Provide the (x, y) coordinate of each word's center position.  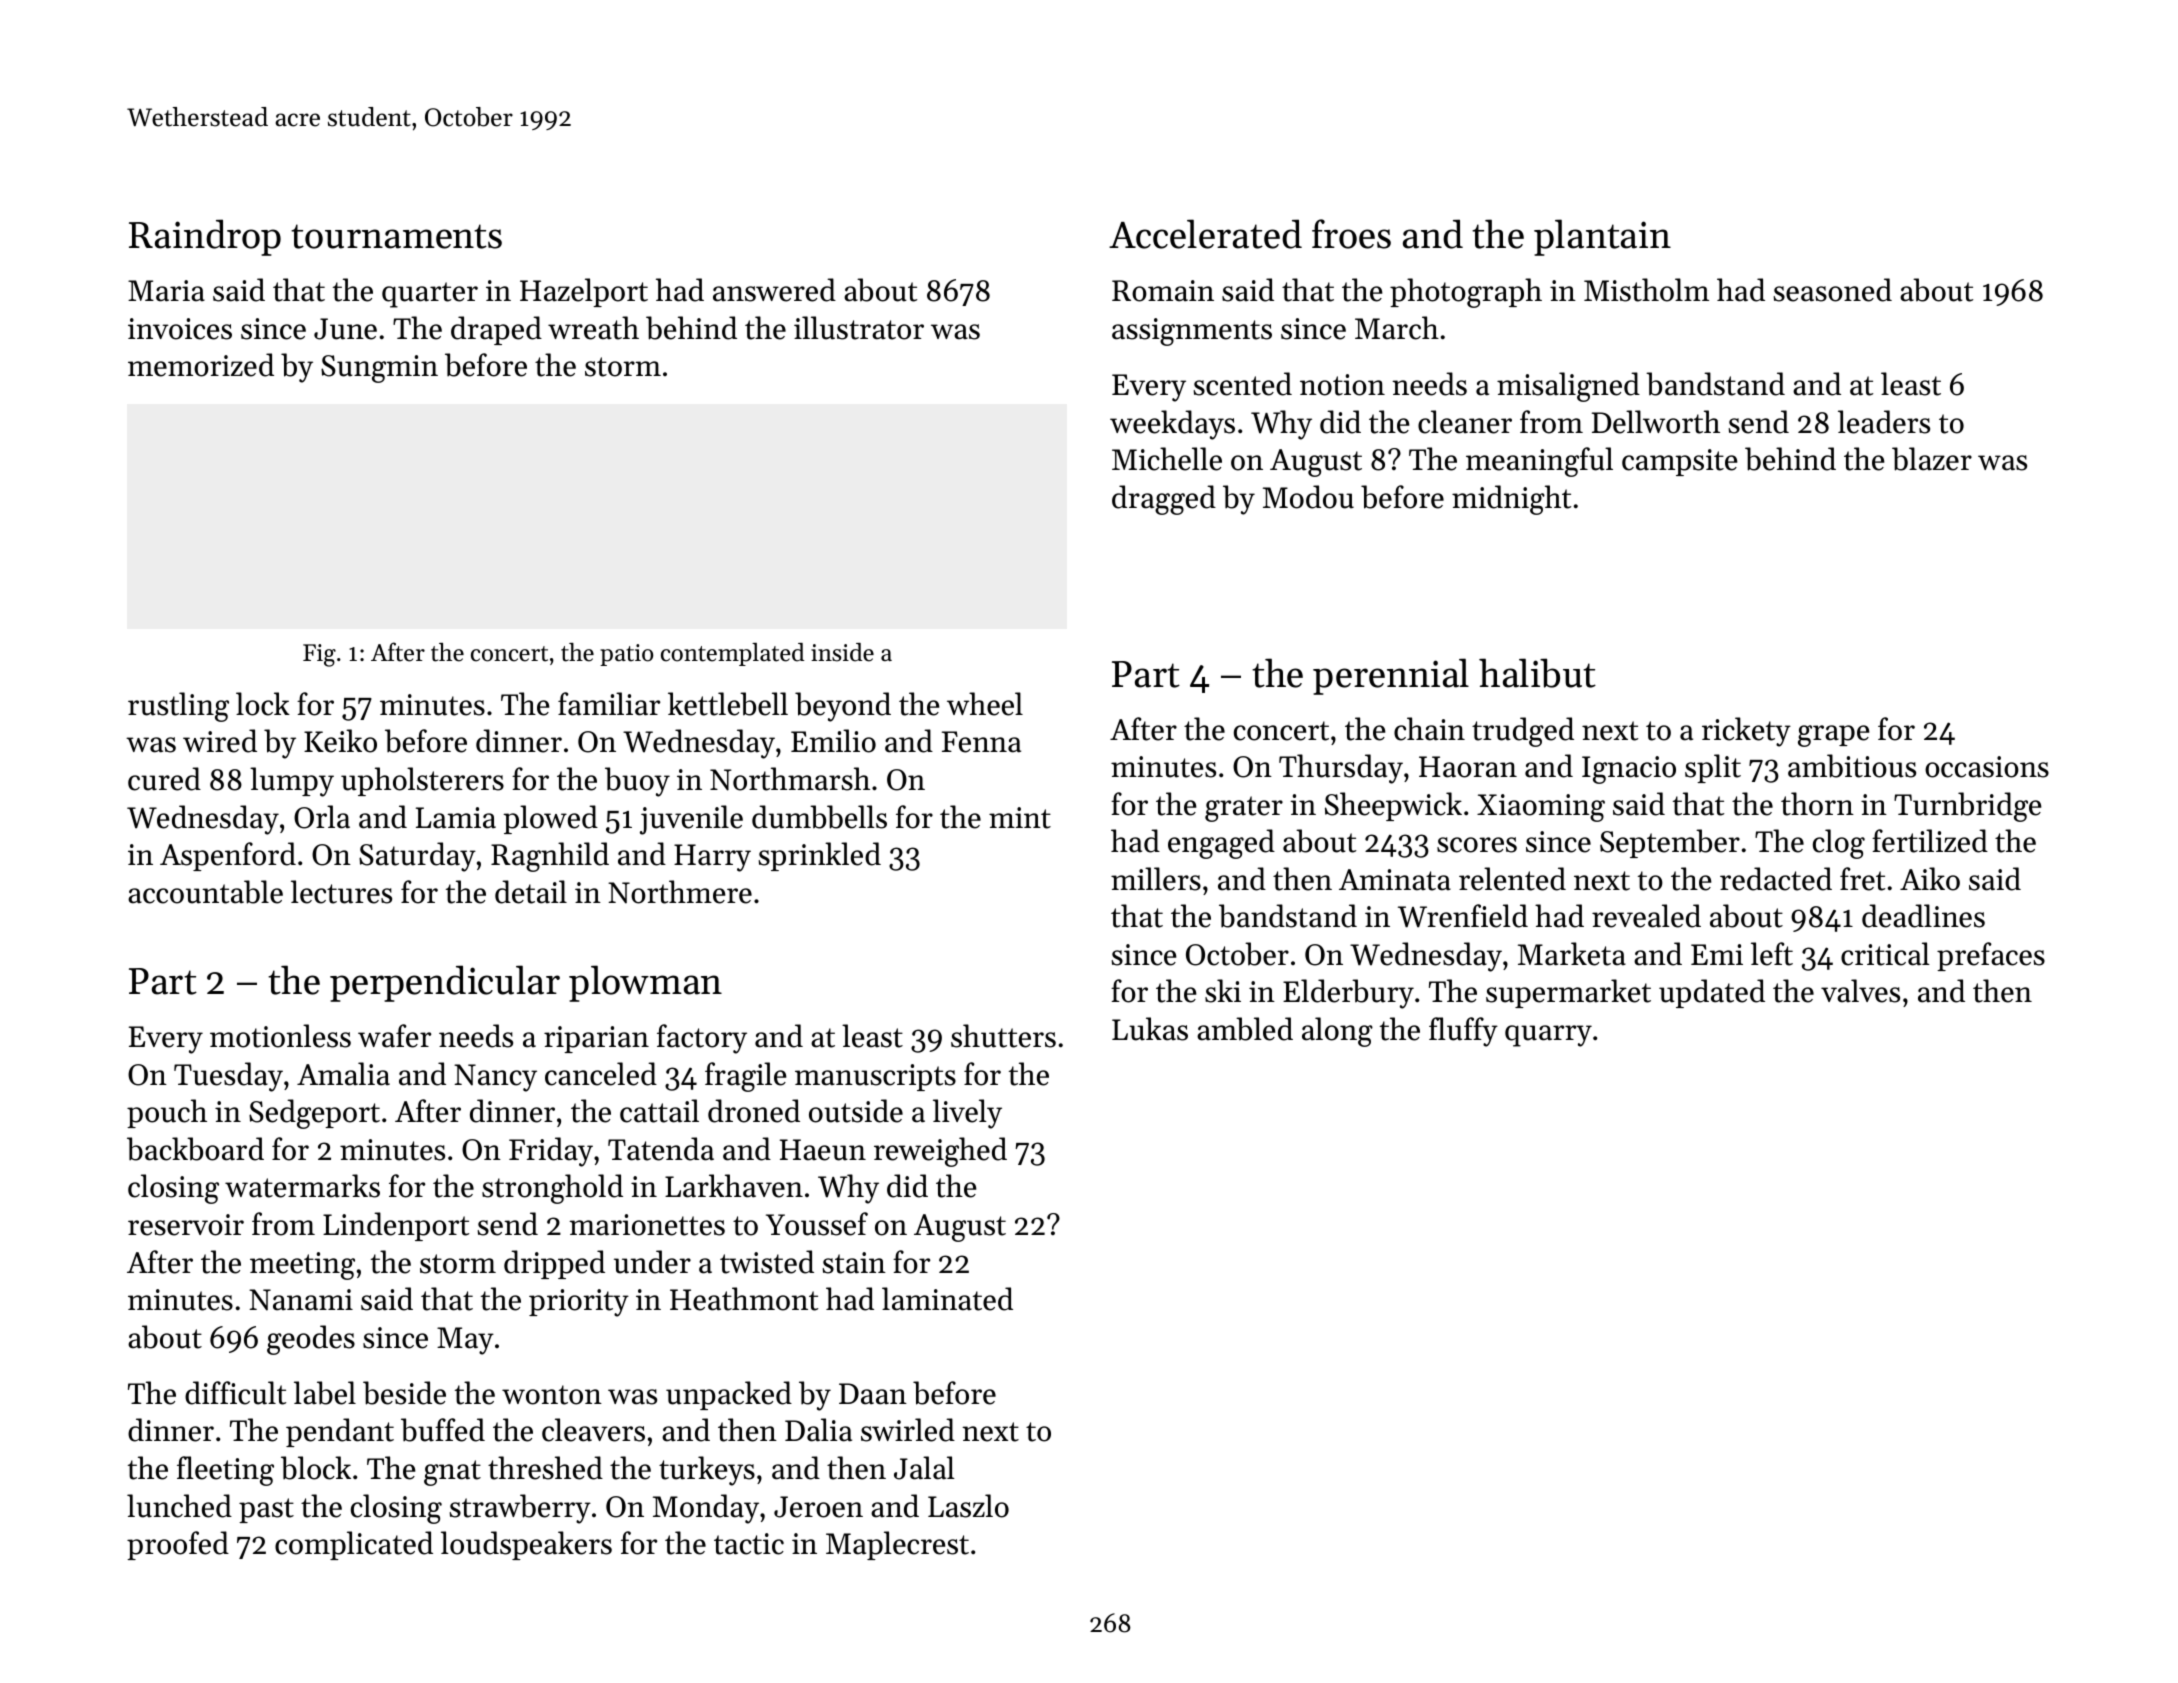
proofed (178, 1545)
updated (1712, 993)
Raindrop (205, 237)
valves (1860, 991)
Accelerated (1205, 234)
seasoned (1833, 290)
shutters (1003, 1036)
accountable (205, 892)
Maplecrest (897, 1545)
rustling (178, 707)
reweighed (940, 1152)
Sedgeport (314, 1114)
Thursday (1341, 769)
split (1713, 768)
